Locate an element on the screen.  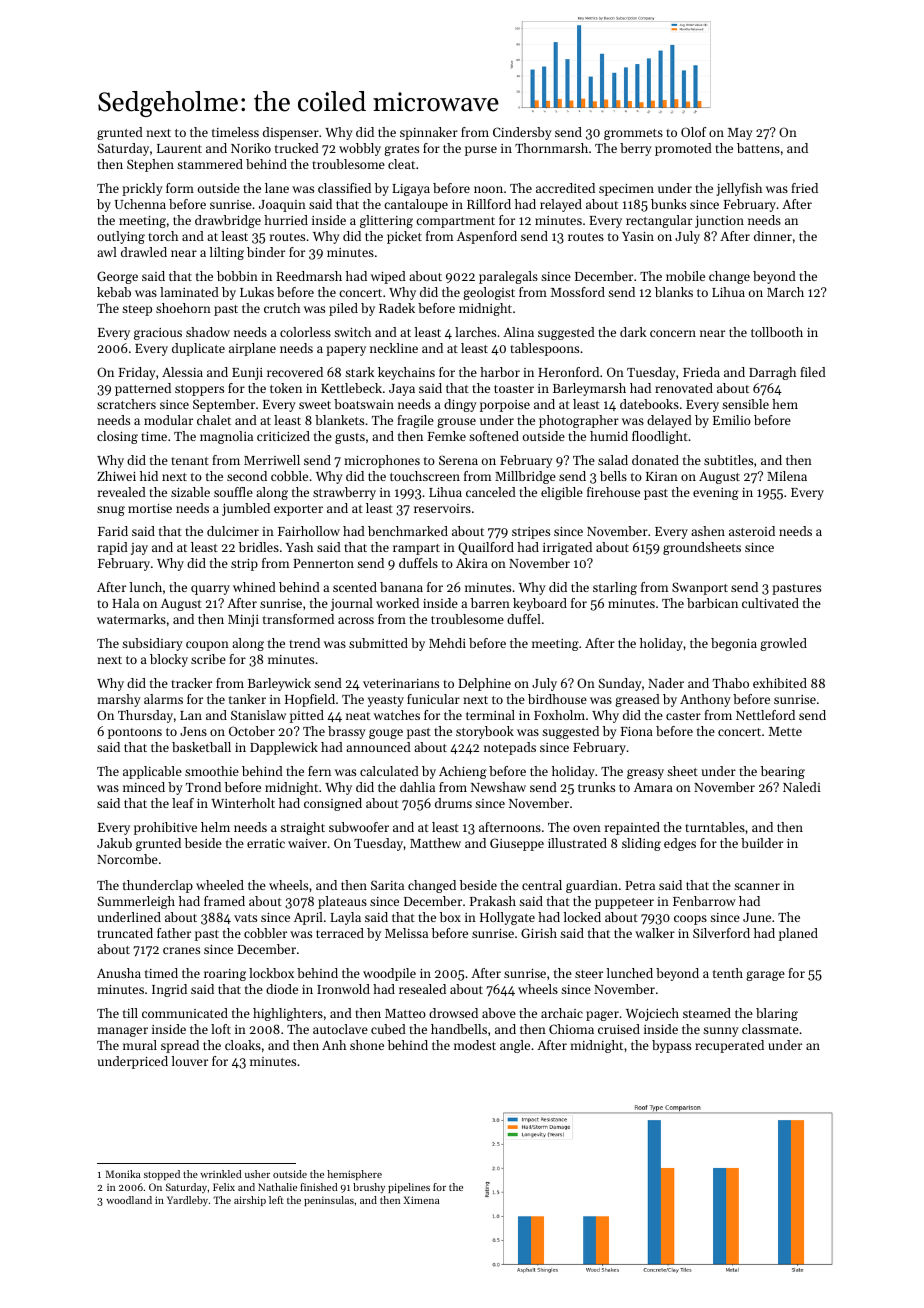
drums is located at coordinates (453, 803).
